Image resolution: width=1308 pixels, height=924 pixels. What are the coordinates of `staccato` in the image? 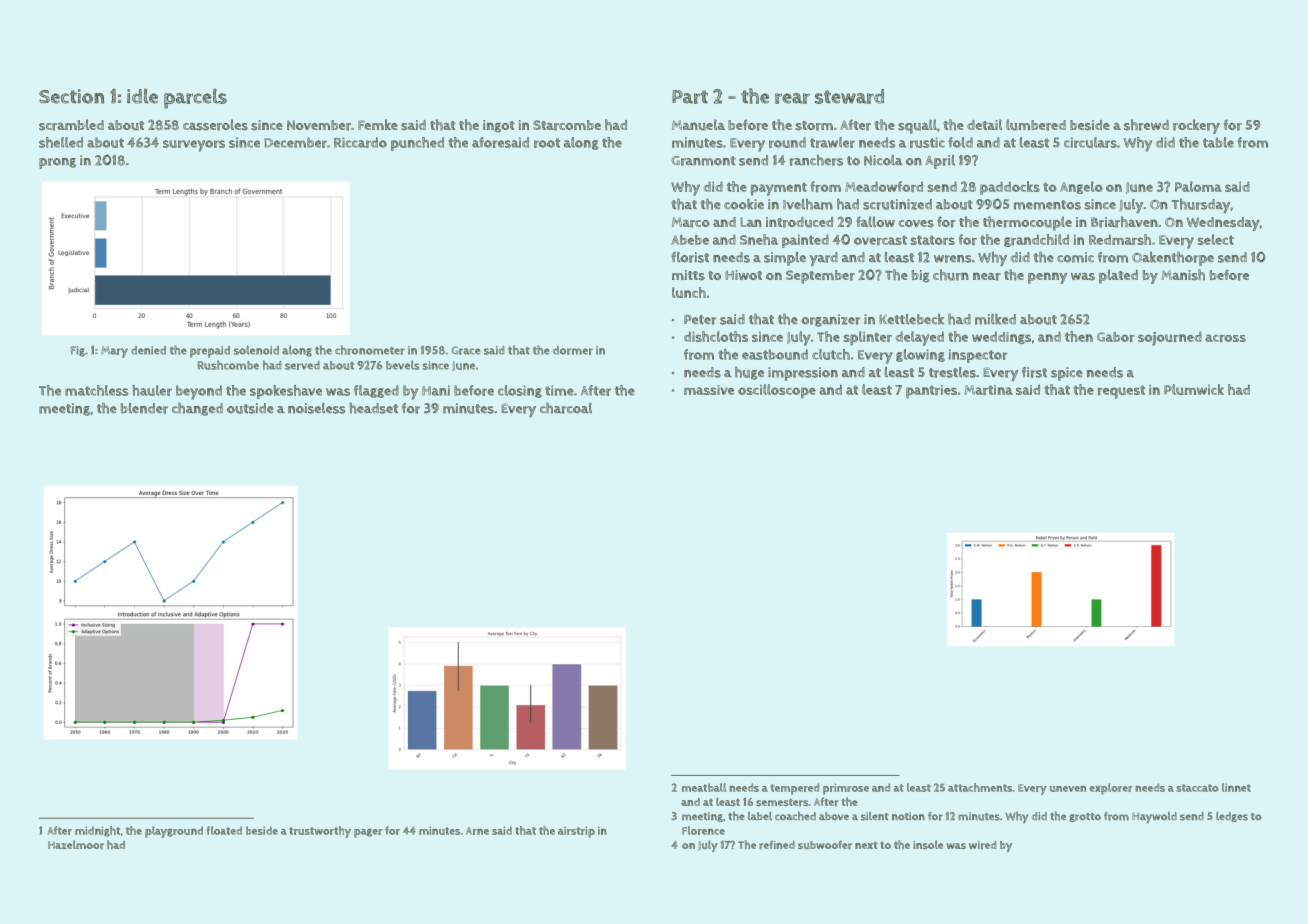 It's located at (1197, 788).
